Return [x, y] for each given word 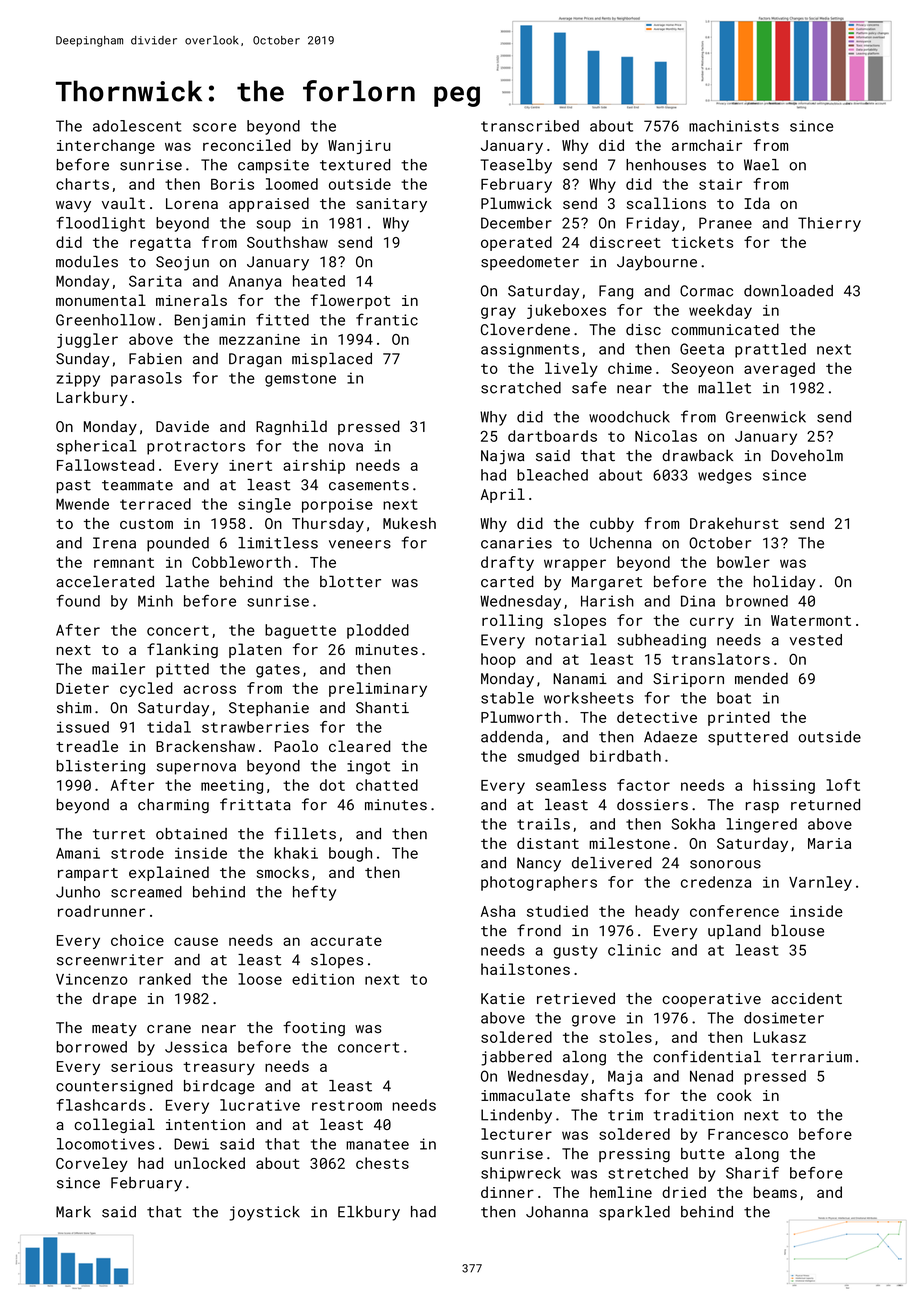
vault [123, 203]
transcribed [530, 126]
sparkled [634, 1213]
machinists [734, 126]
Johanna [557, 1212]
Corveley [92, 1164]
